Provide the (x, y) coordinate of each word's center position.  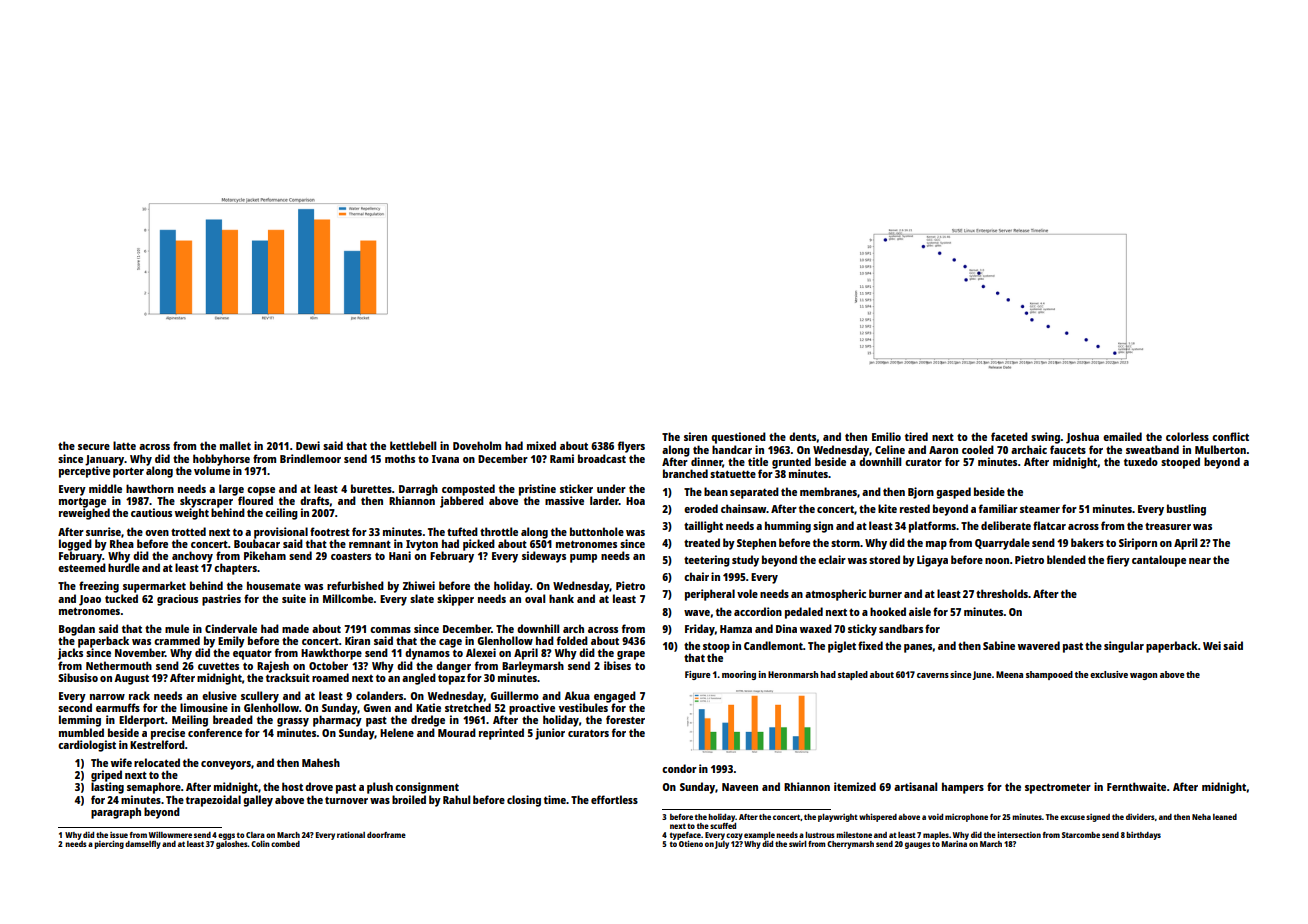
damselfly (143, 845)
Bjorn (921, 493)
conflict (1230, 436)
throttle (499, 531)
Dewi (308, 445)
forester (625, 719)
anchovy (192, 557)
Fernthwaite (1136, 786)
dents (802, 436)
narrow (107, 697)
